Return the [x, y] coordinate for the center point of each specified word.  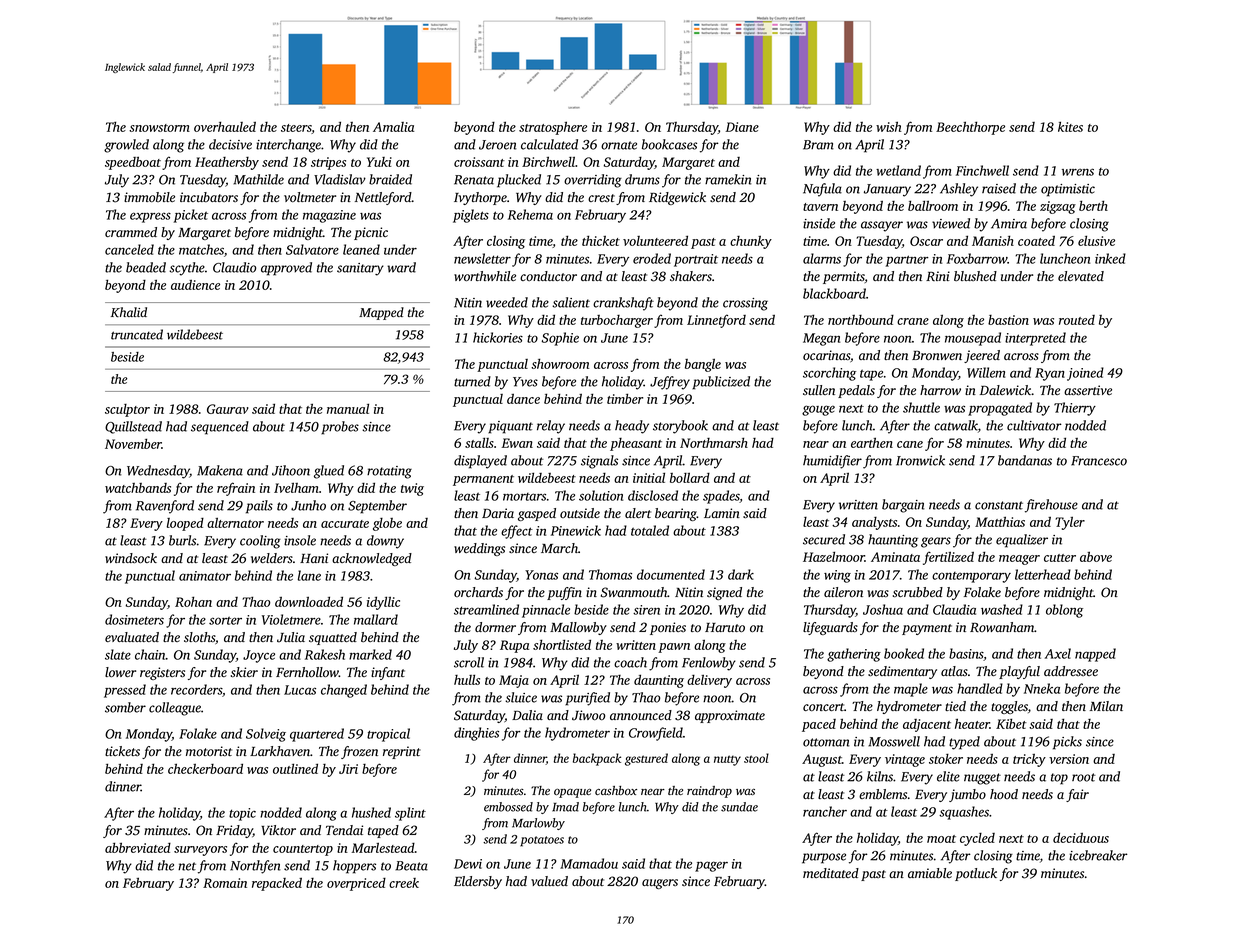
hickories [498, 337]
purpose [824, 858]
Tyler [1070, 523]
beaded [146, 267]
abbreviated [138, 848]
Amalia [393, 127]
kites [1070, 126]
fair [1077, 795]
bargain [903, 506]
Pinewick [576, 530]
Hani [314, 558]
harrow [940, 390]
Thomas [610, 574]
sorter [225, 620]
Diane [742, 127]
